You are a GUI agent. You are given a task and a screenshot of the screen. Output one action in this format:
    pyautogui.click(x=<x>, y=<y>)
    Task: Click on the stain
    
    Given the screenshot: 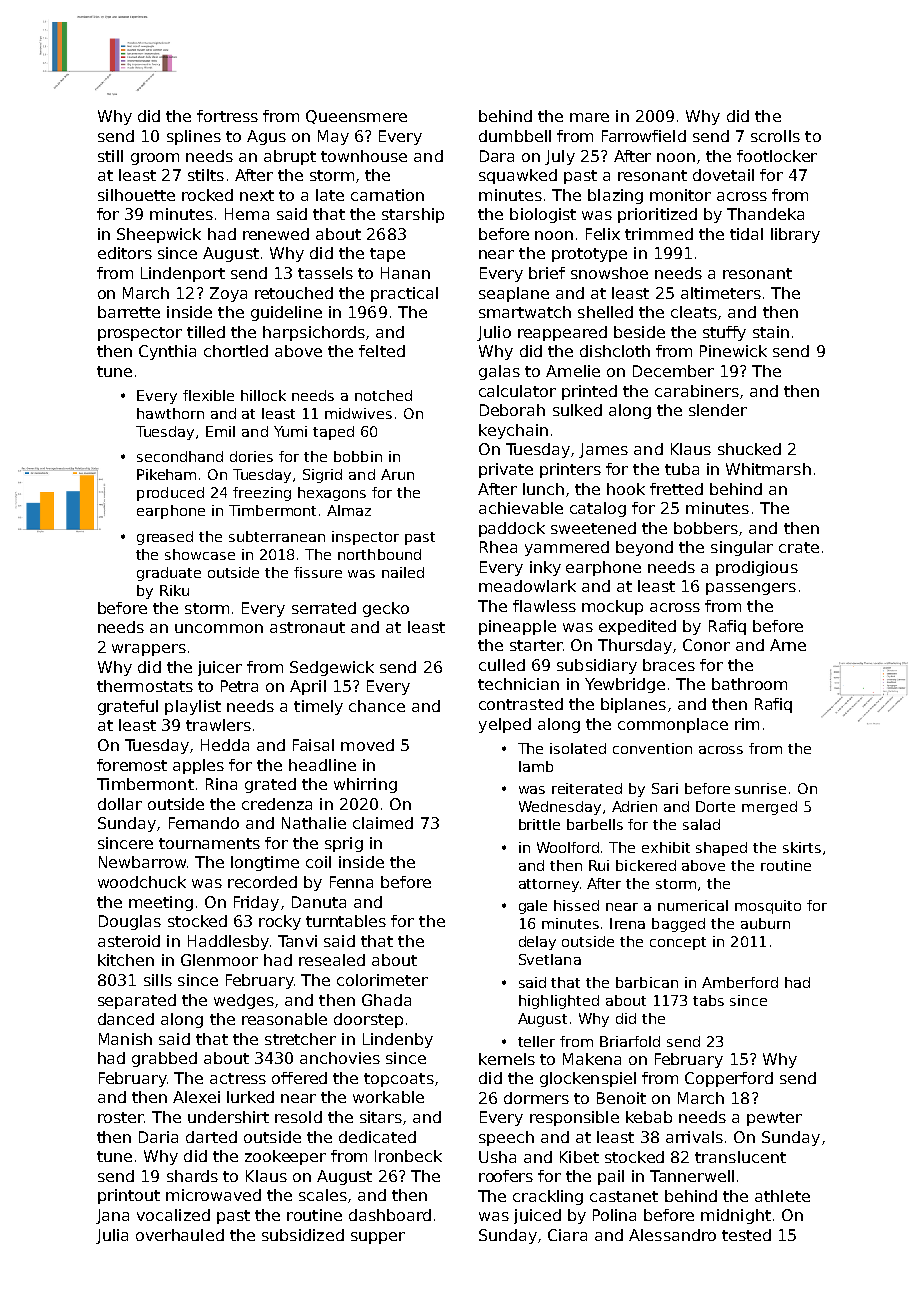 What is the action you would take?
    pyautogui.click(x=771, y=332)
